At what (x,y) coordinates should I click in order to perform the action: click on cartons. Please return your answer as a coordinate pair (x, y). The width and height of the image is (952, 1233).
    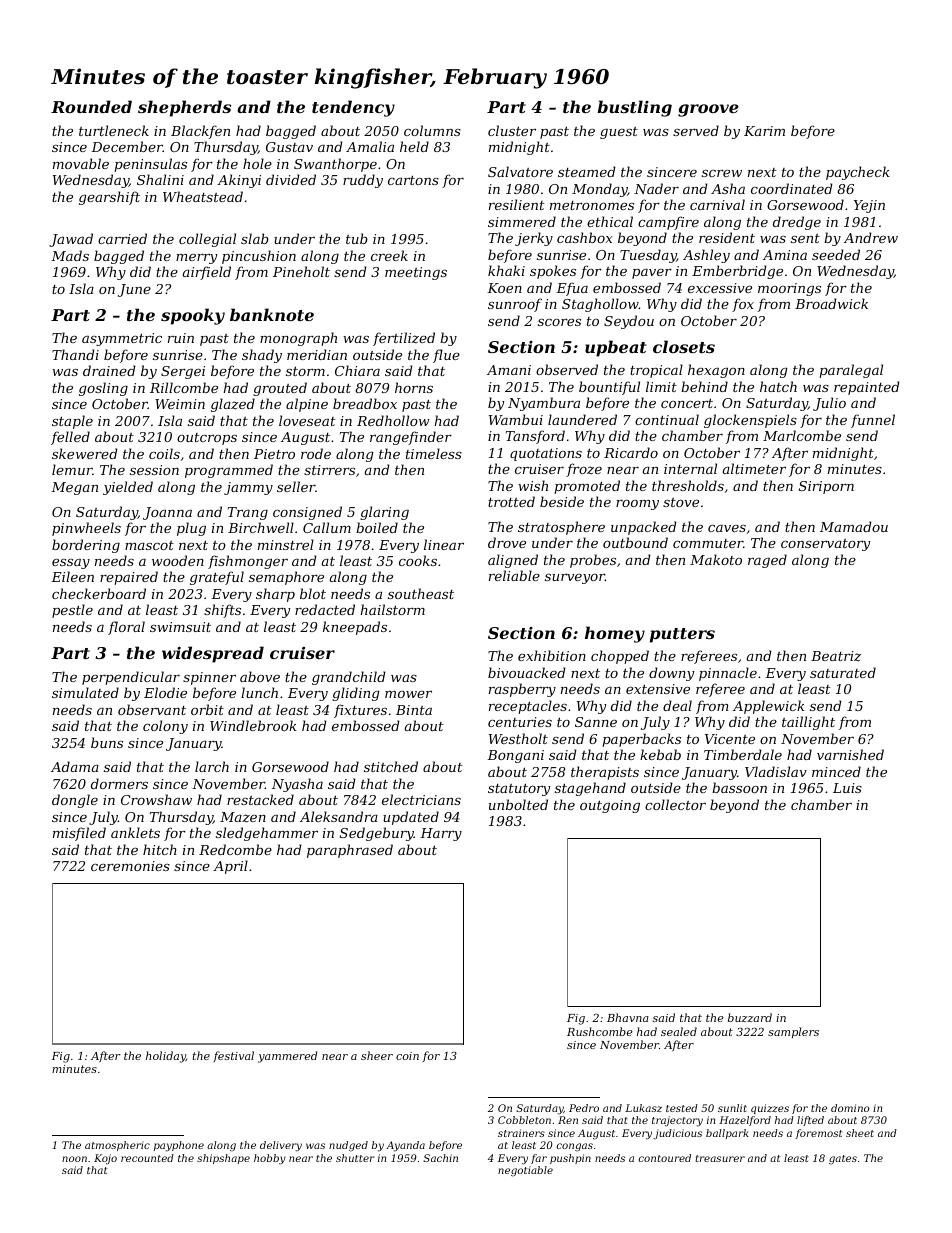
    Looking at the image, I should click on (413, 180).
